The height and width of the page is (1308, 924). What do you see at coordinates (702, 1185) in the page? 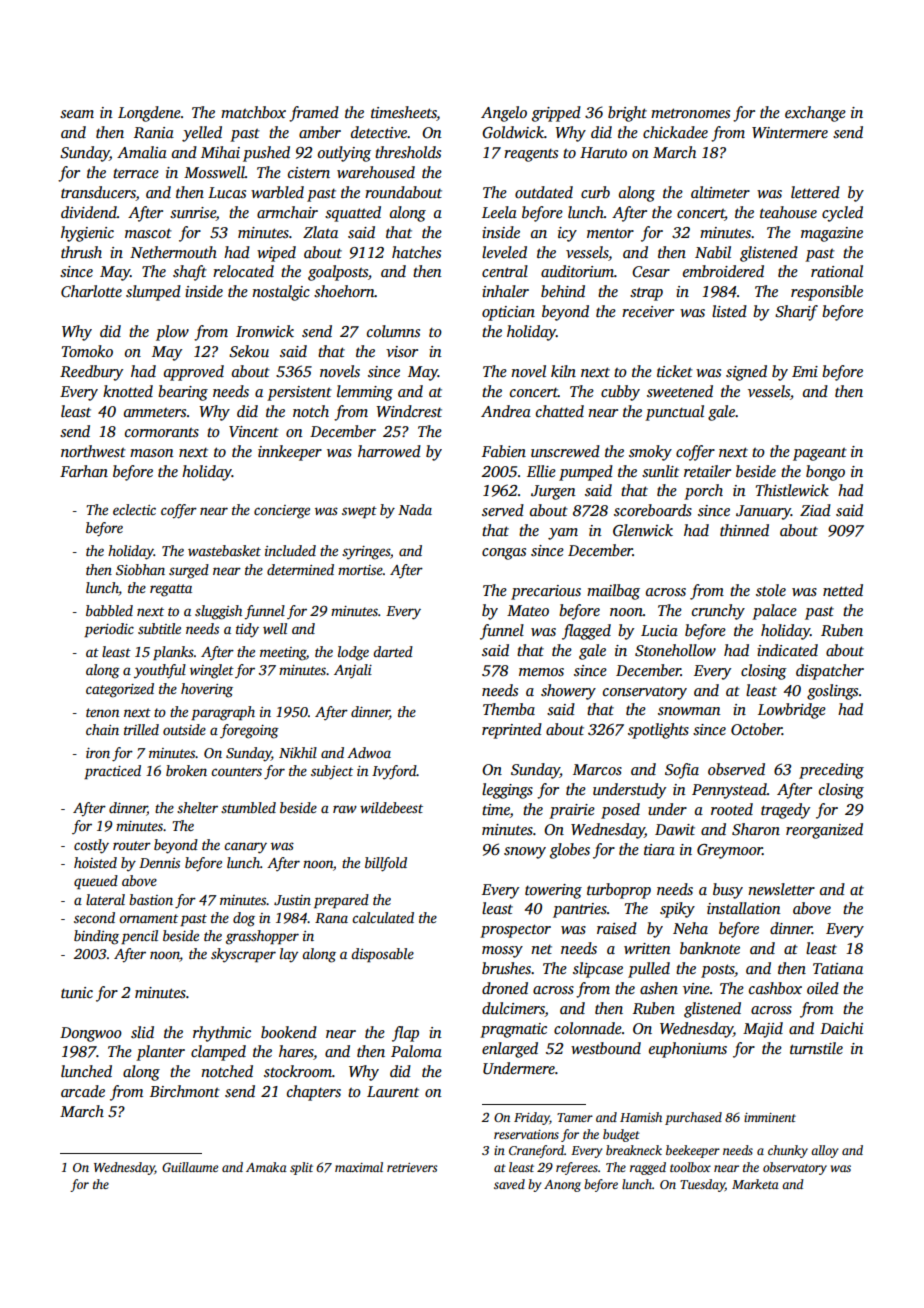
I see `Tuesday` at bounding box center [702, 1185].
